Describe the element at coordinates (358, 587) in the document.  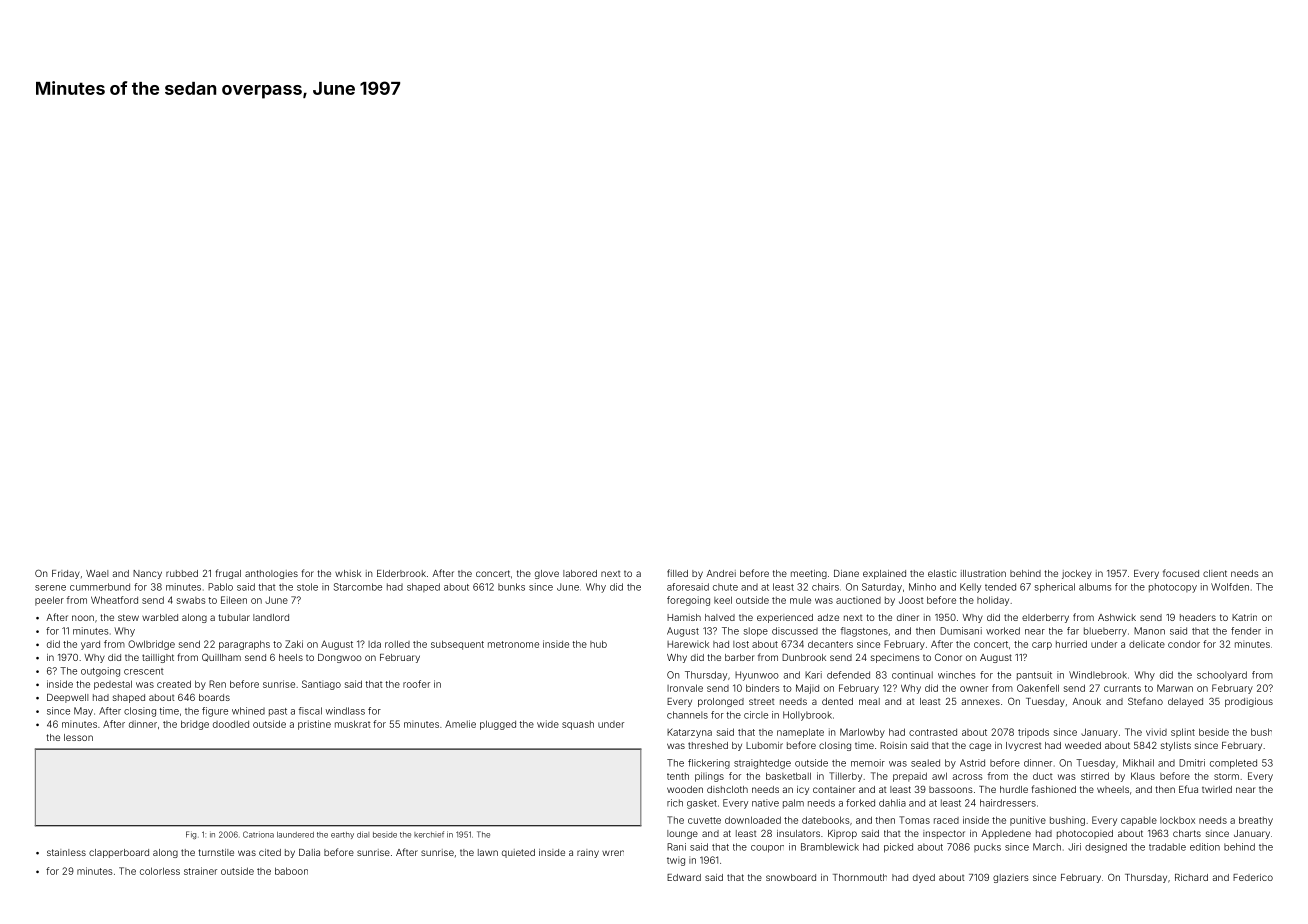
I see `Starcombe` at that location.
